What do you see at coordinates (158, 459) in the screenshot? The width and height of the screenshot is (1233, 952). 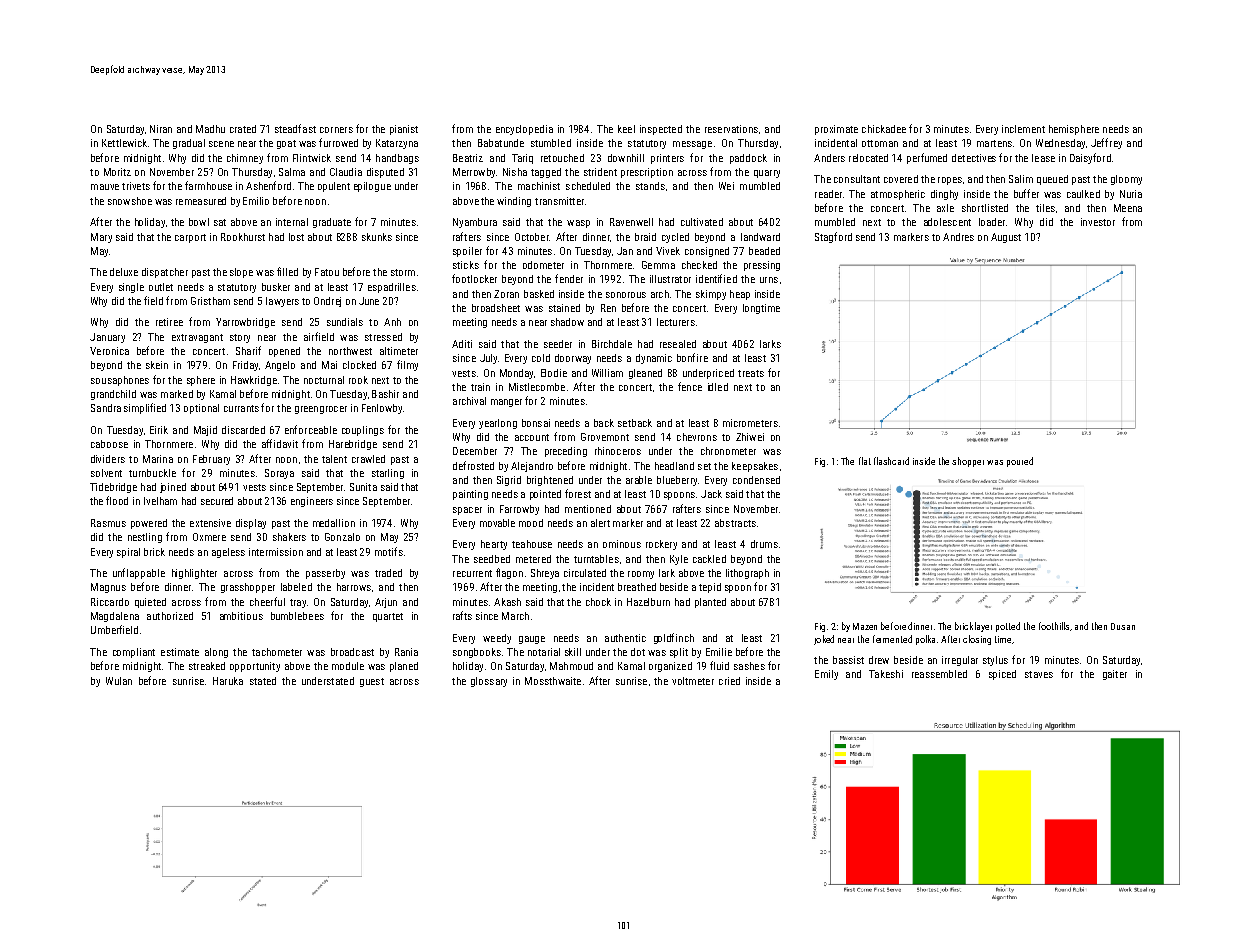 I see `Marina` at bounding box center [158, 459].
